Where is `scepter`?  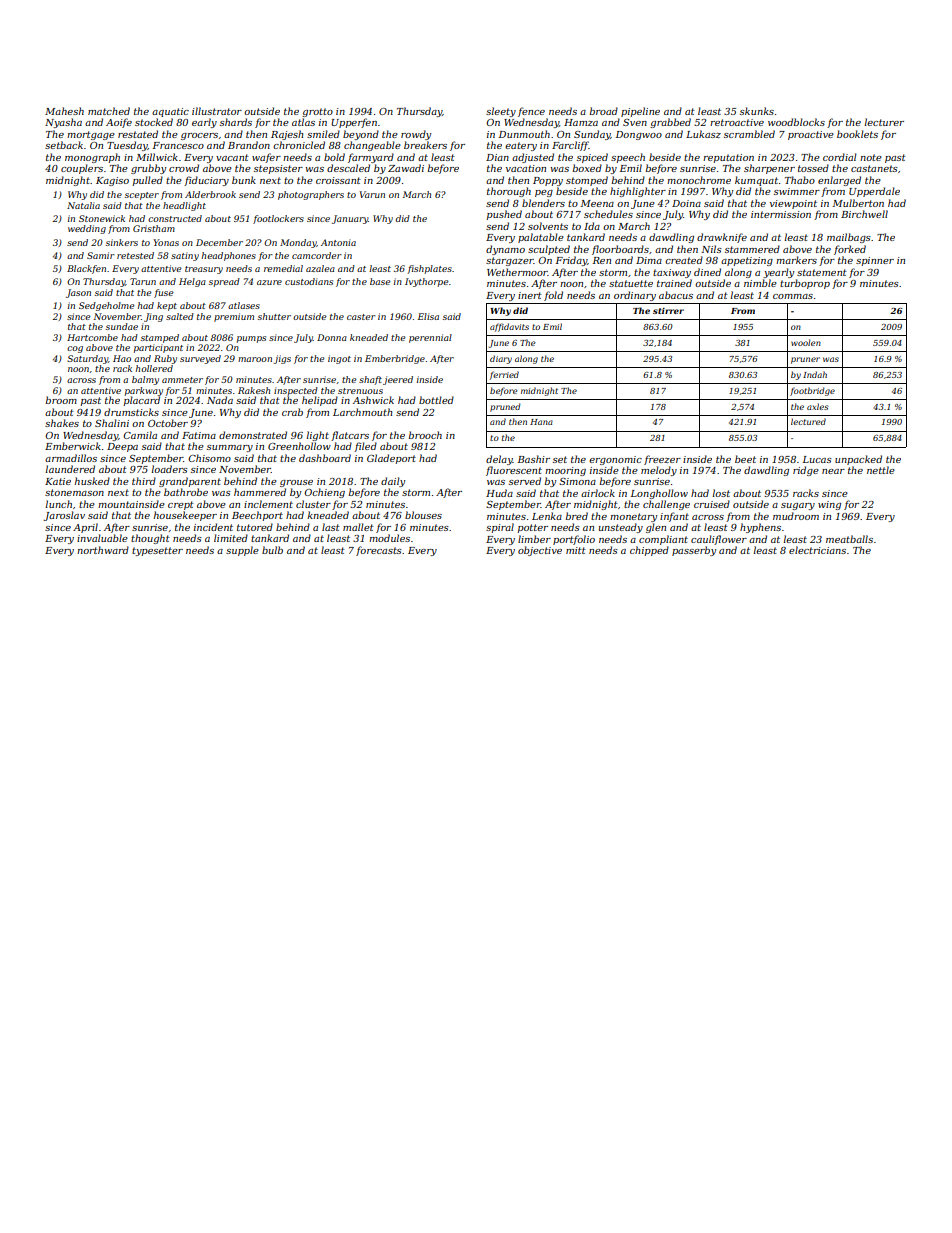 scepter is located at coordinates (142, 196).
